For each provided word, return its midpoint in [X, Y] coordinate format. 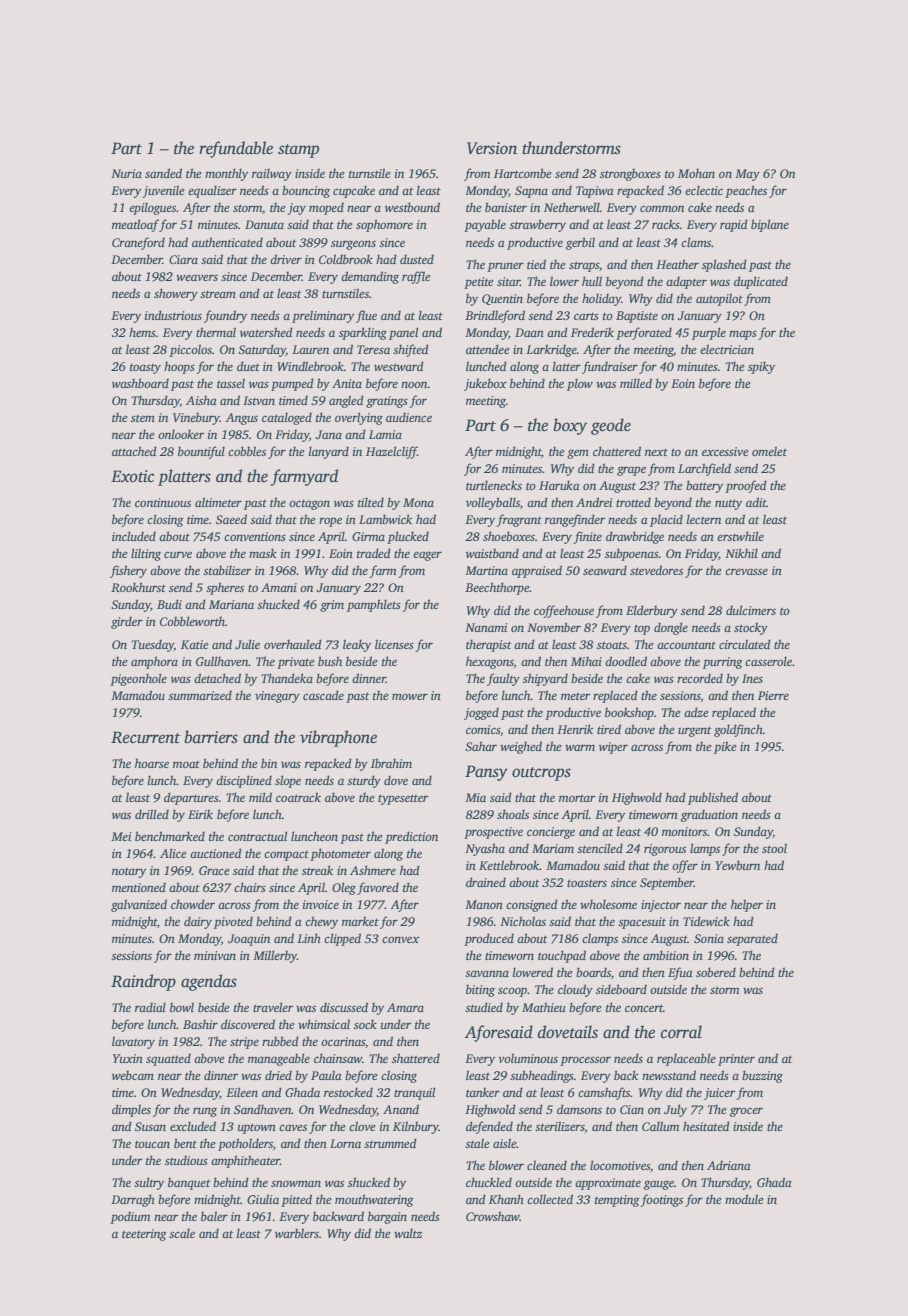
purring [722, 663]
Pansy [486, 773]
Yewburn [737, 865]
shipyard [545, 679]
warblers [297, 1233]
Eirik [200, 814]
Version [492, 148]
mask [263, 553]
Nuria [126, 173]
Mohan [696, 173]
